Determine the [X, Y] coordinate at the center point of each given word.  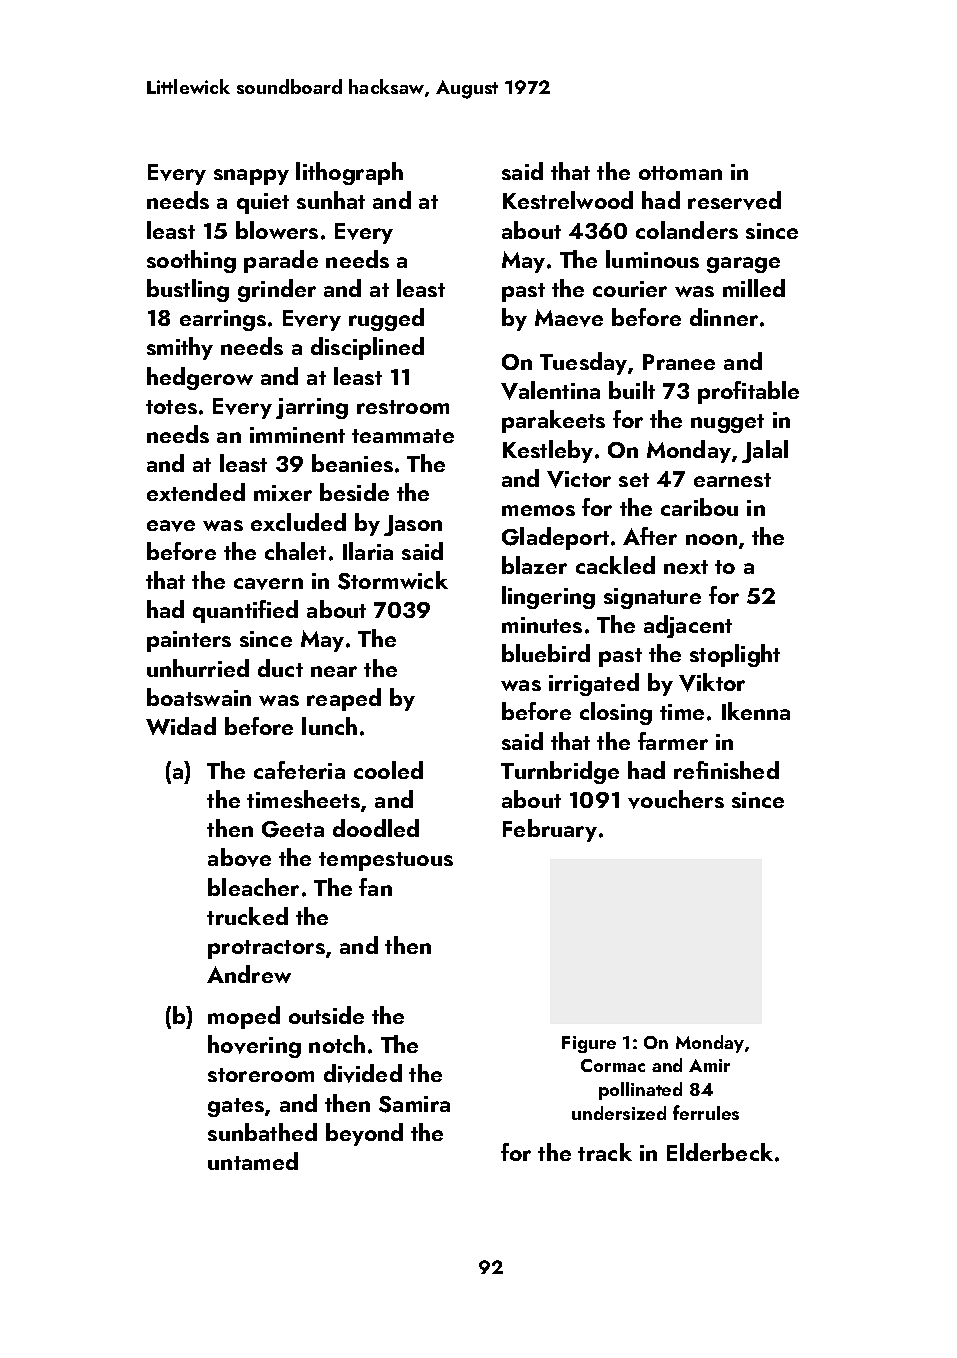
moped [244, 1017]
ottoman [680, 173]
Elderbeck [720, 1152]
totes [171, 407]
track [605, 1152]
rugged [386, 319]
